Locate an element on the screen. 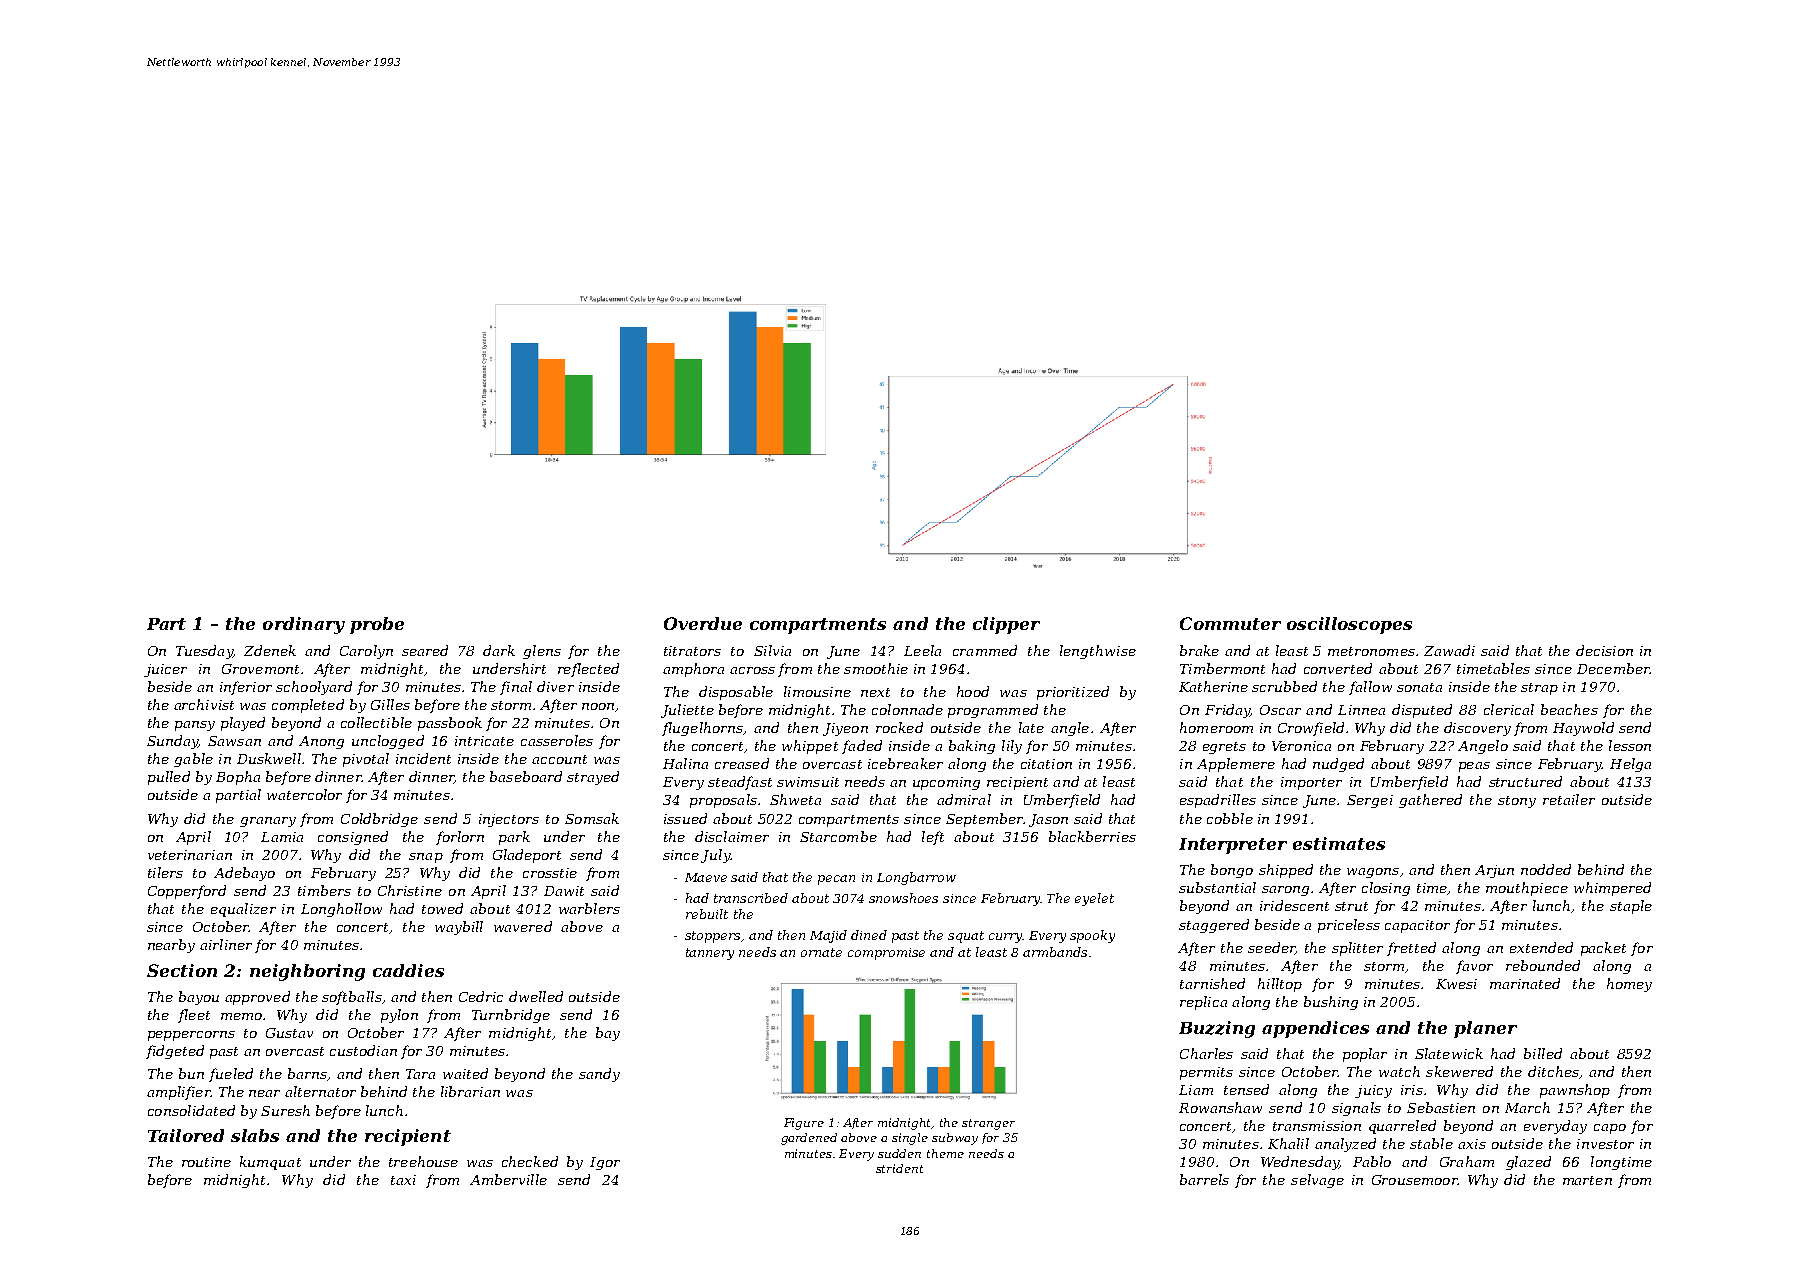 Image resolution: width=1799 pixels, height=1272 pixels. ordinary is located at coordinates (304, 625).
